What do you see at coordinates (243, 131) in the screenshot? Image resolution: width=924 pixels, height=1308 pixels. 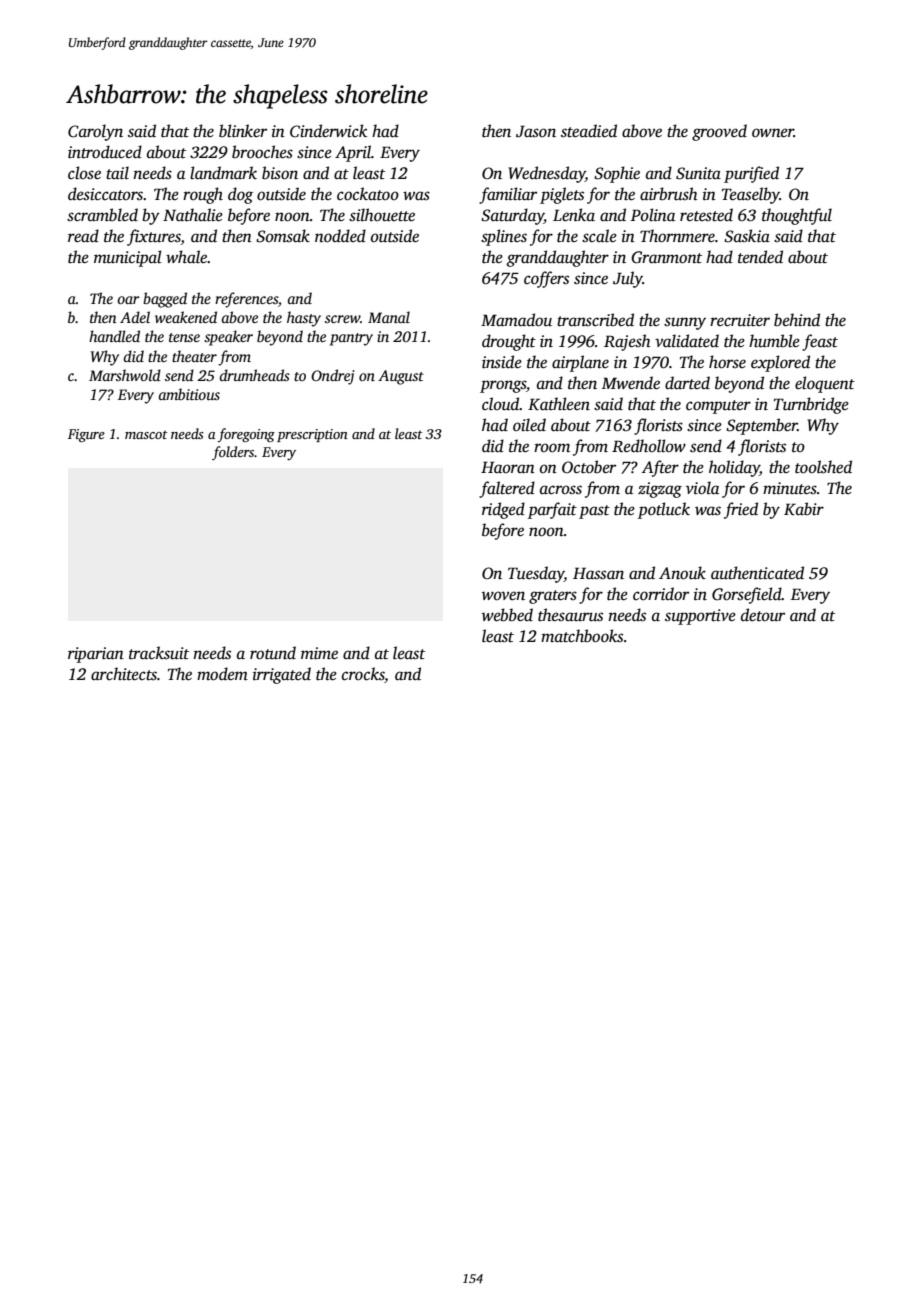 I see `blinker` at bounding box center [243, 131].
